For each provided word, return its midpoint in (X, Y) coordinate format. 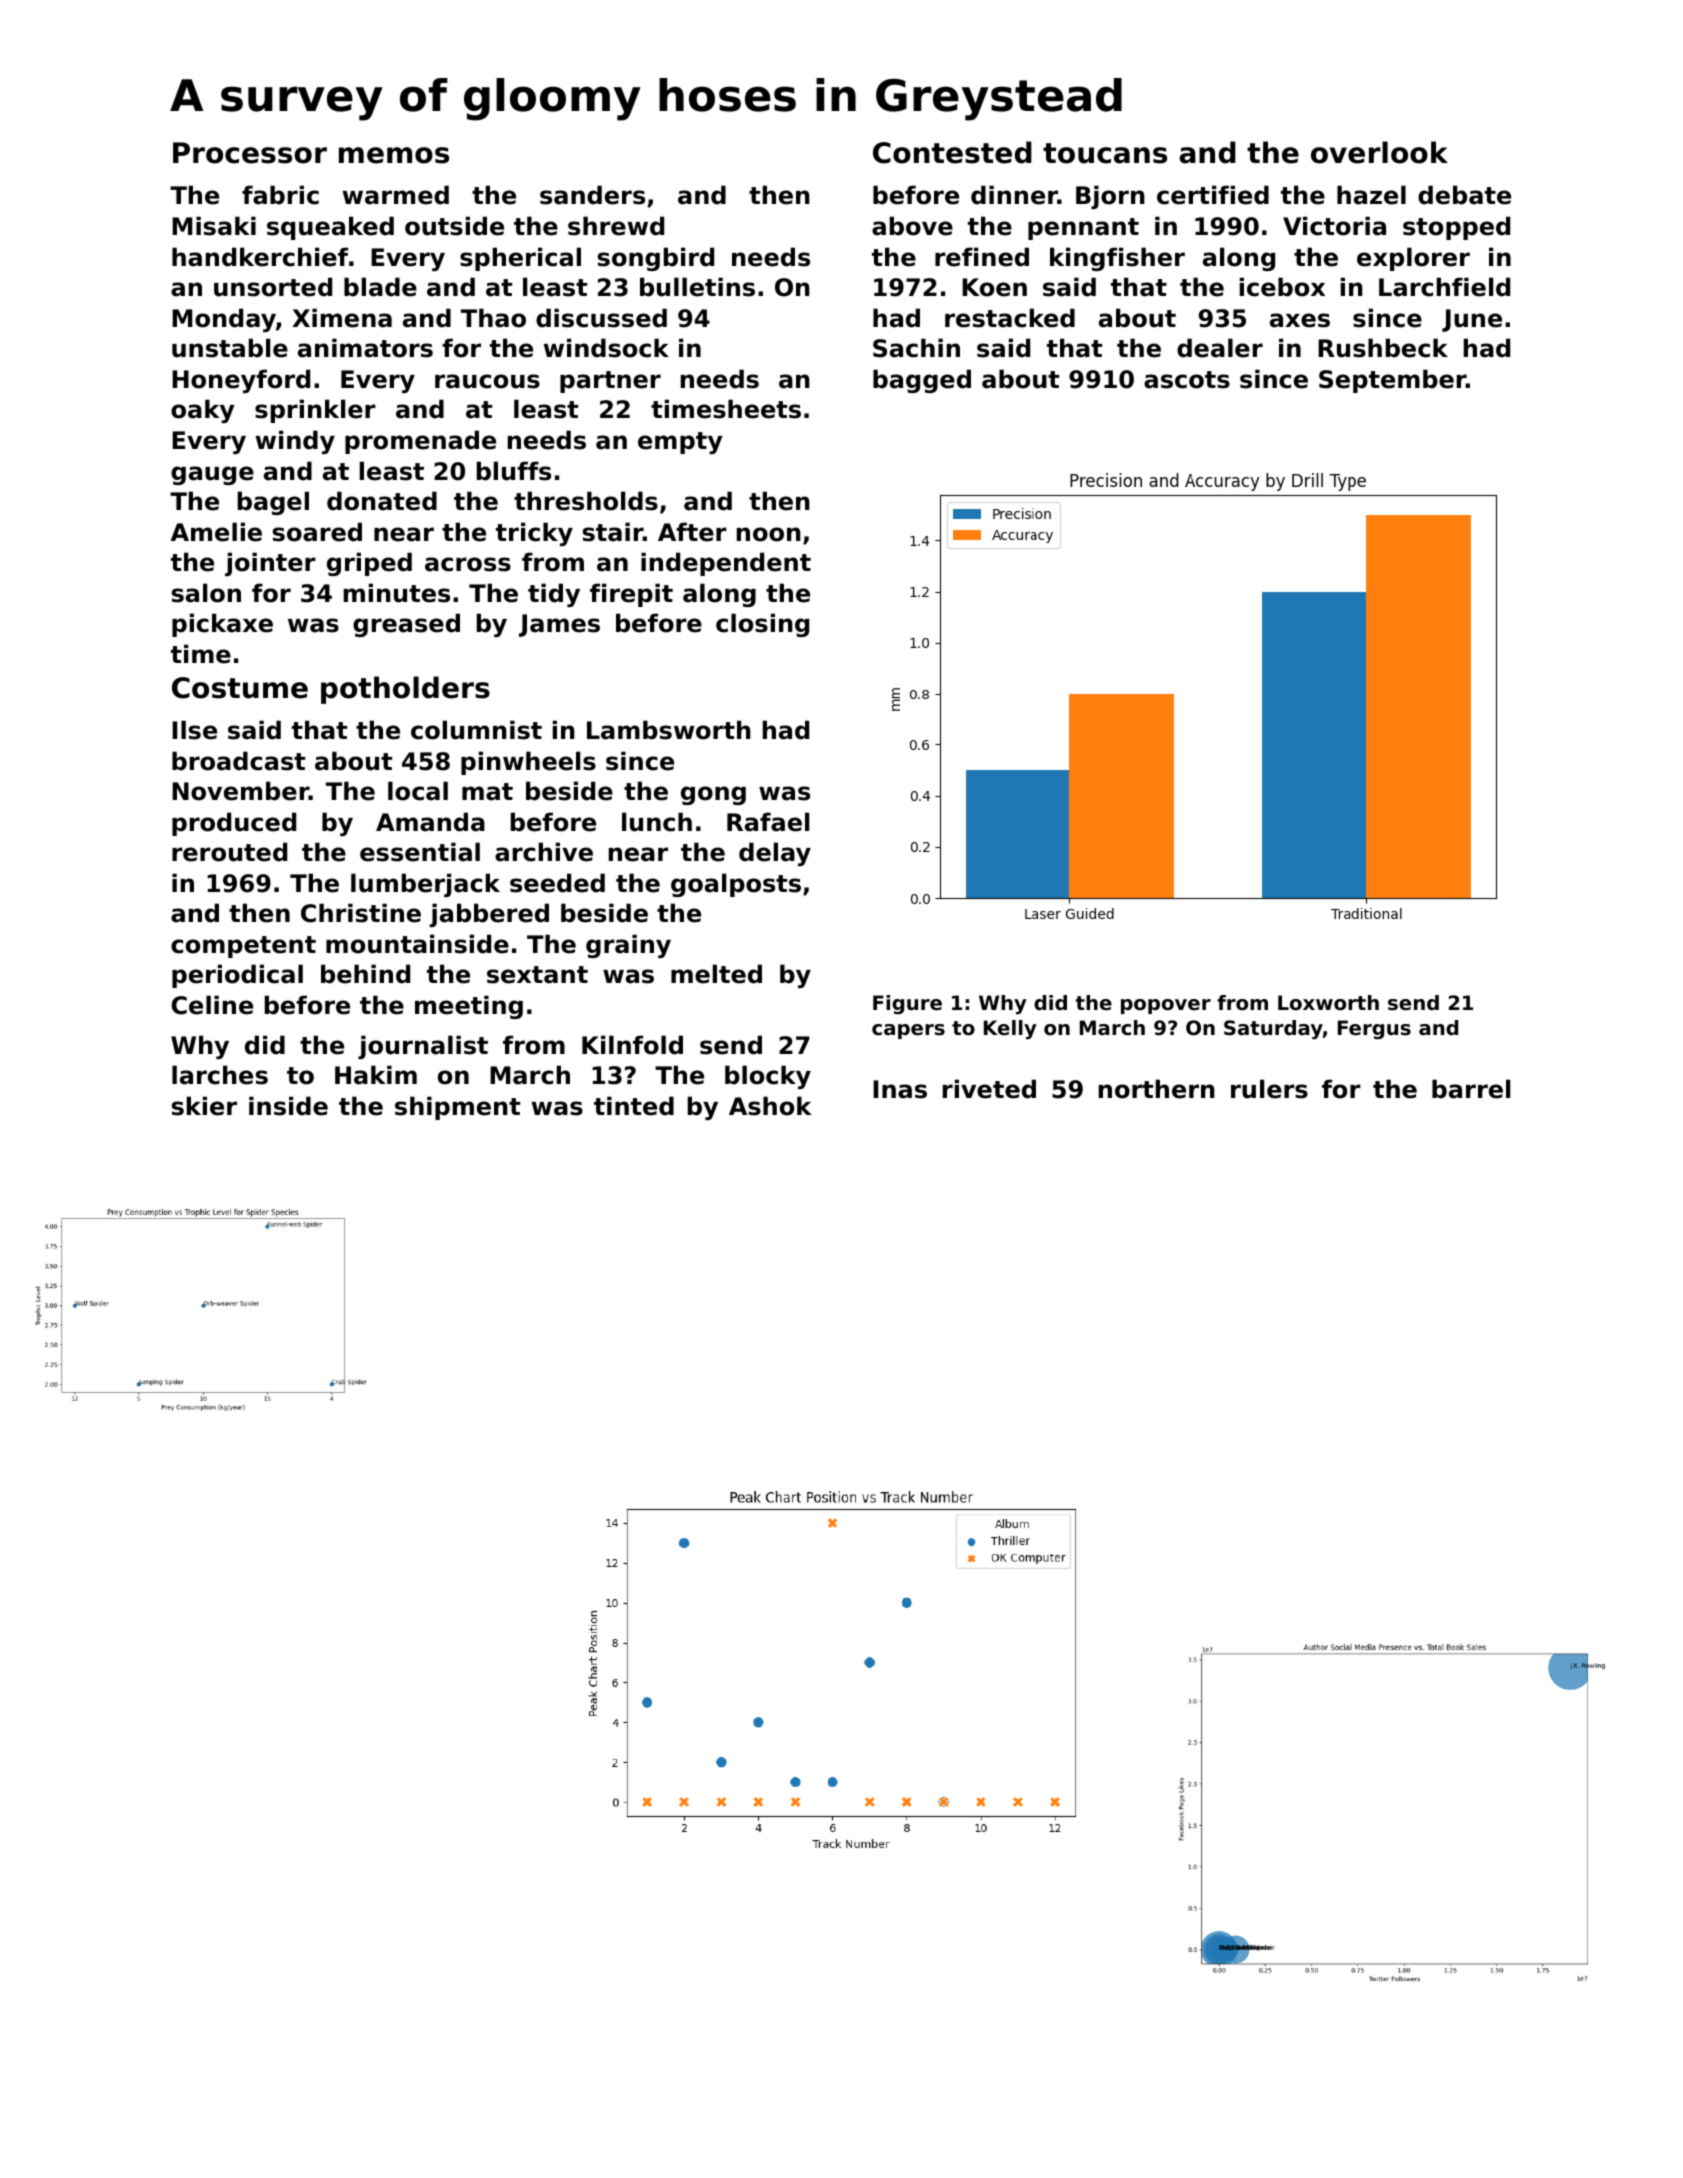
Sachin (916, 348)
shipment (457, 1108)
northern (1157, 1089)
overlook (1379, 152)
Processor (250, 153)
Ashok (770, 1106)
